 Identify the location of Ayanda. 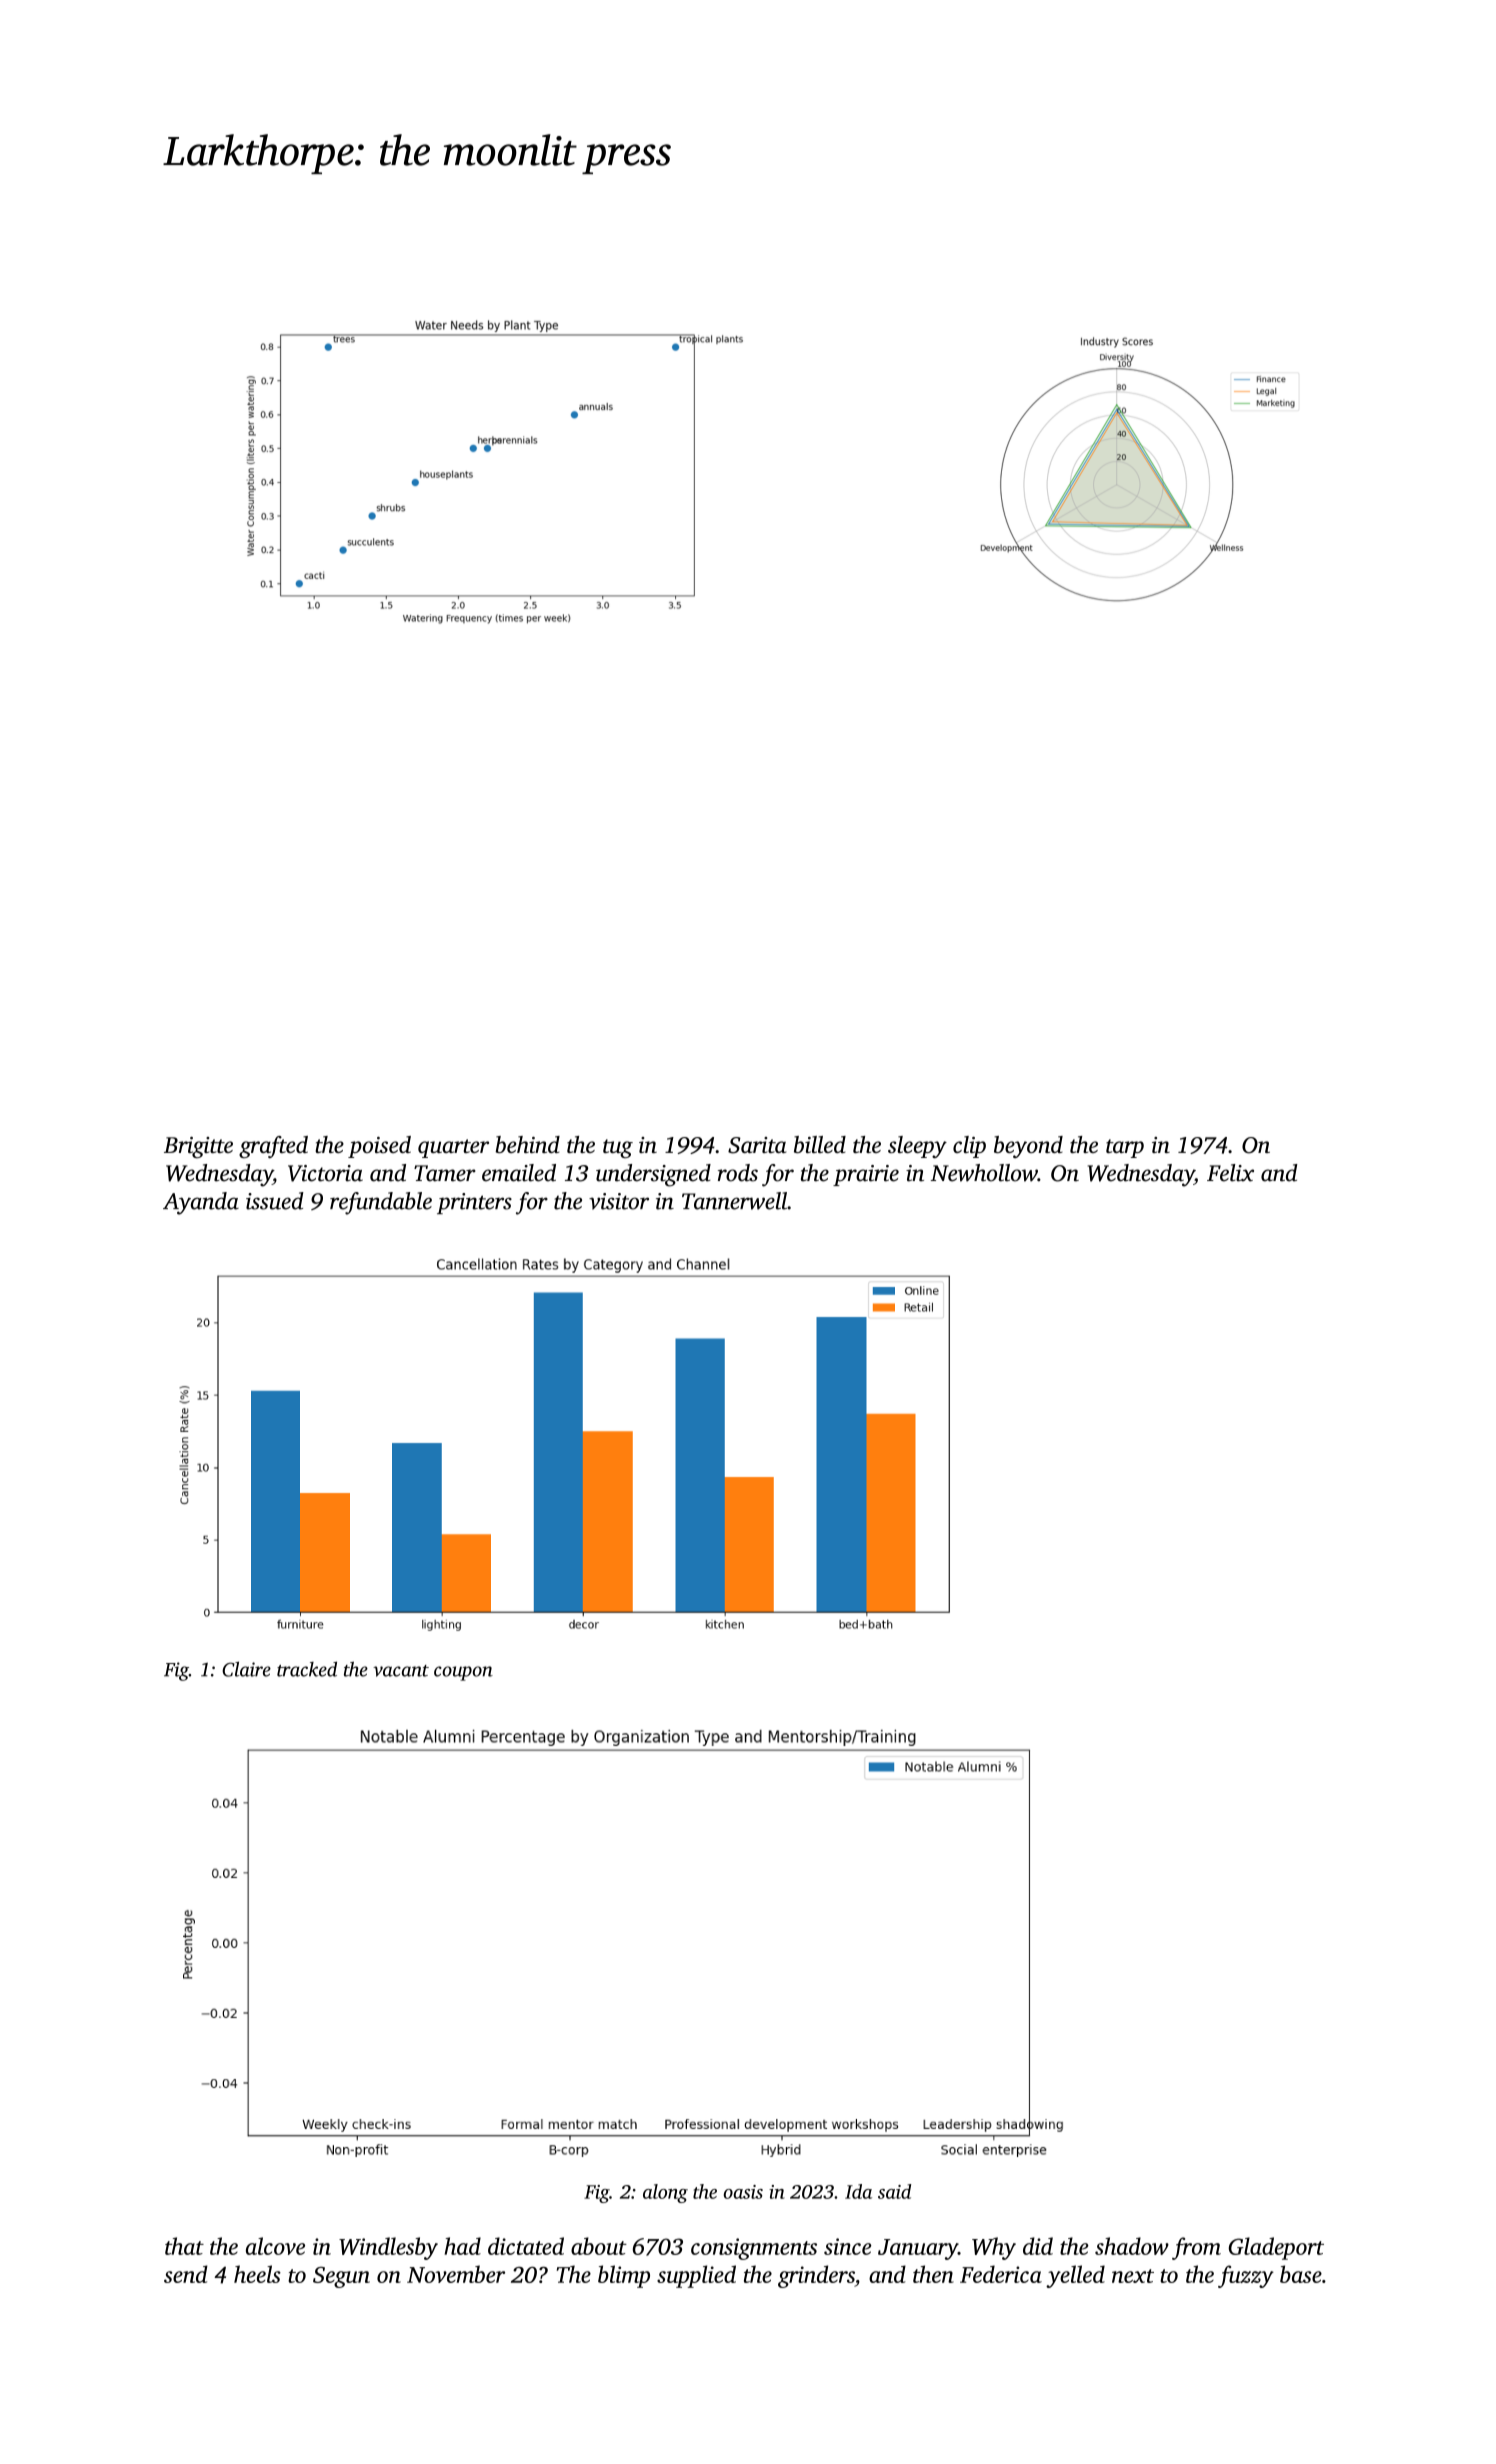
(201, 1203).
